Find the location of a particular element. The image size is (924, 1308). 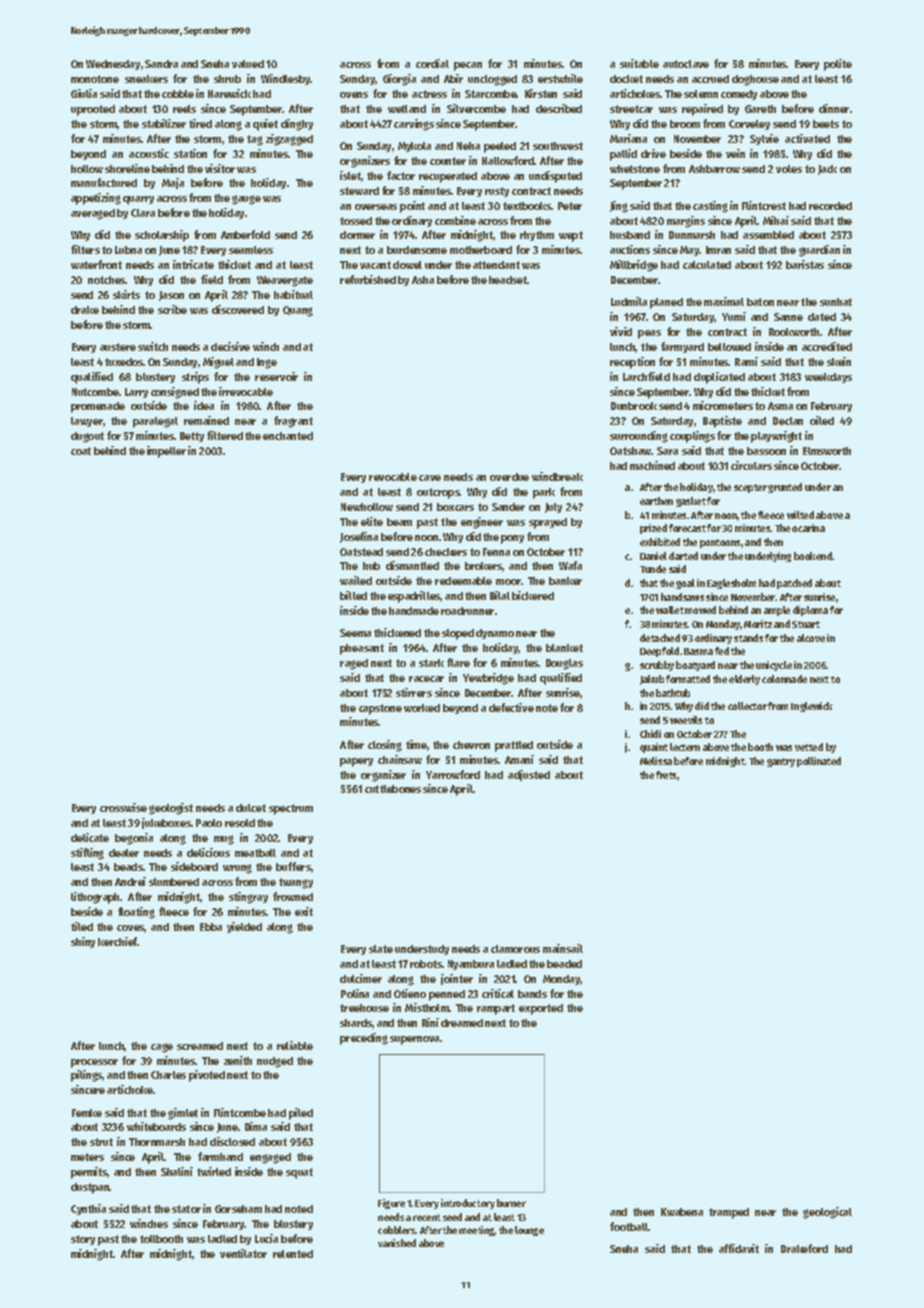

vanished is located at coordinates (397, 1243).
